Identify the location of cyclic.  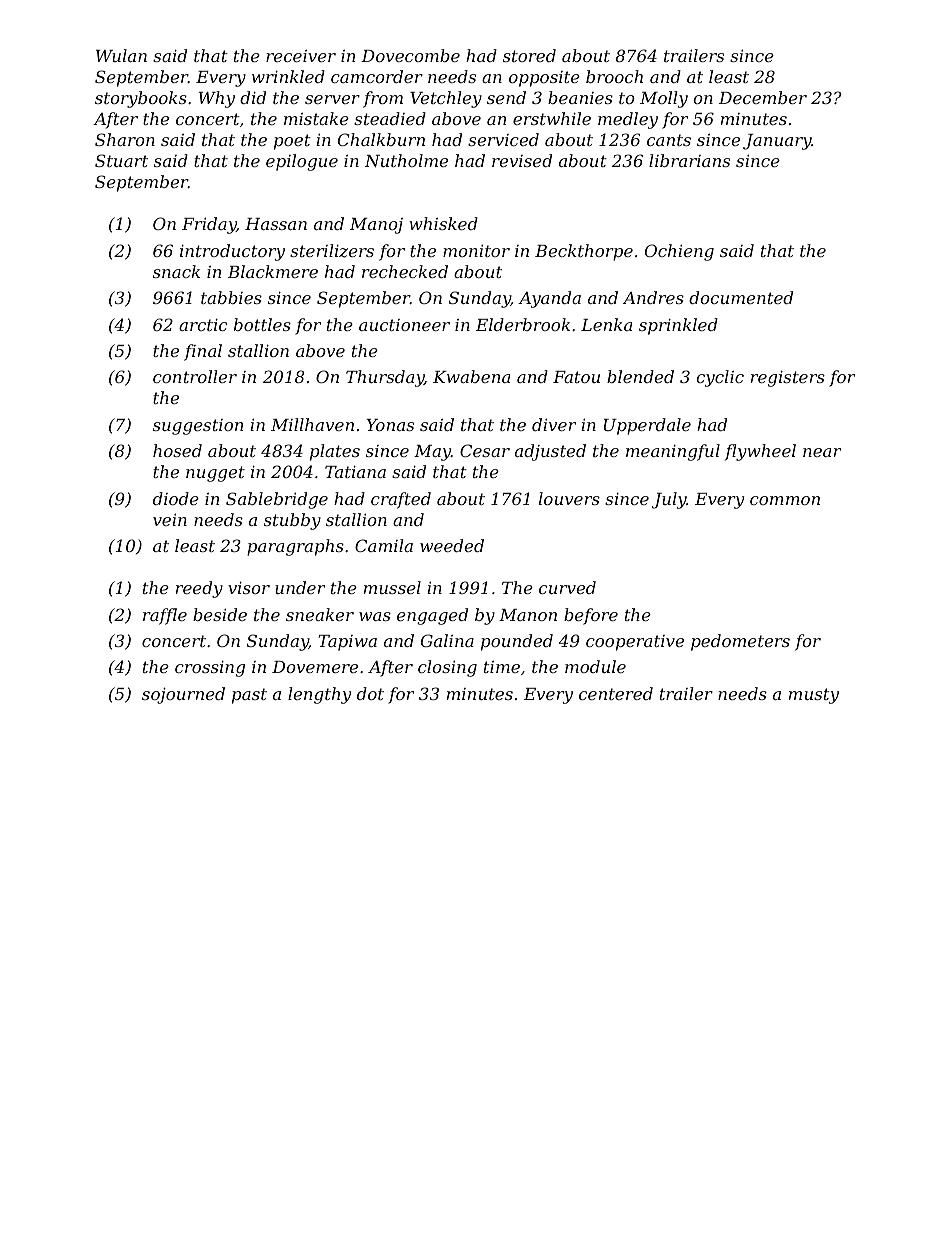
(720, 378).
